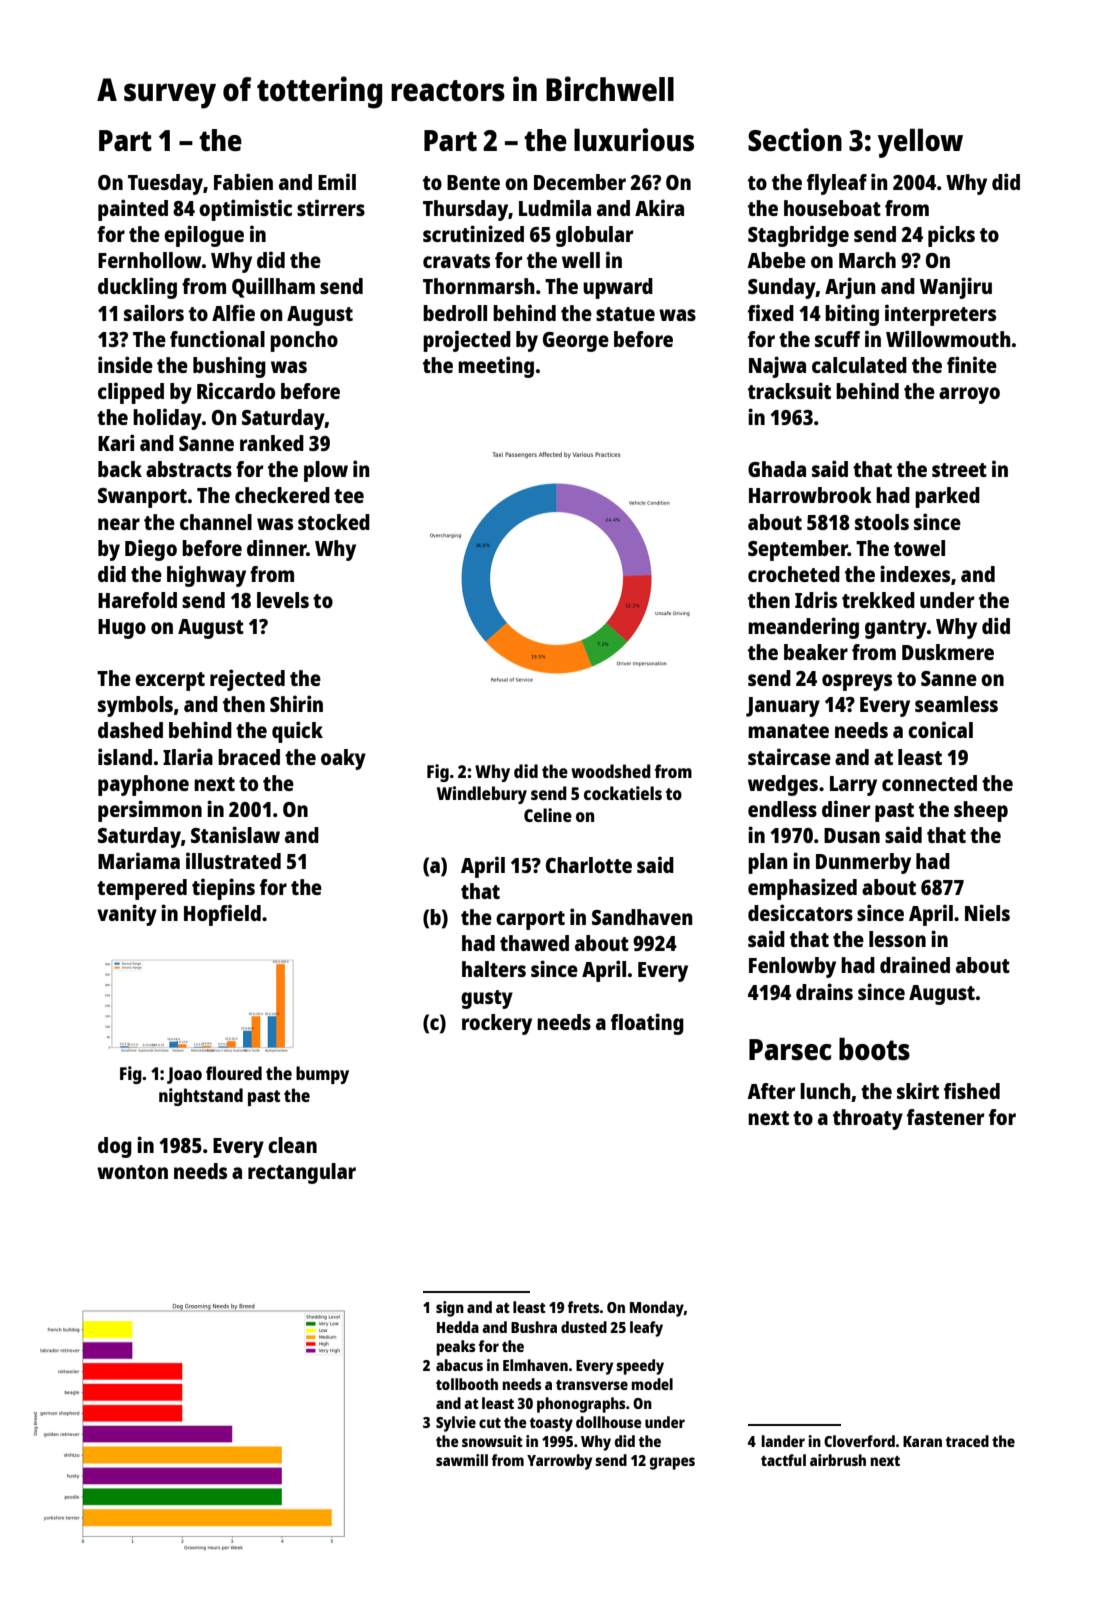  What do you see at coordinates (322, 1075) in the screenshot?
I see `bumpy` at bounding box center [322, 1075].
